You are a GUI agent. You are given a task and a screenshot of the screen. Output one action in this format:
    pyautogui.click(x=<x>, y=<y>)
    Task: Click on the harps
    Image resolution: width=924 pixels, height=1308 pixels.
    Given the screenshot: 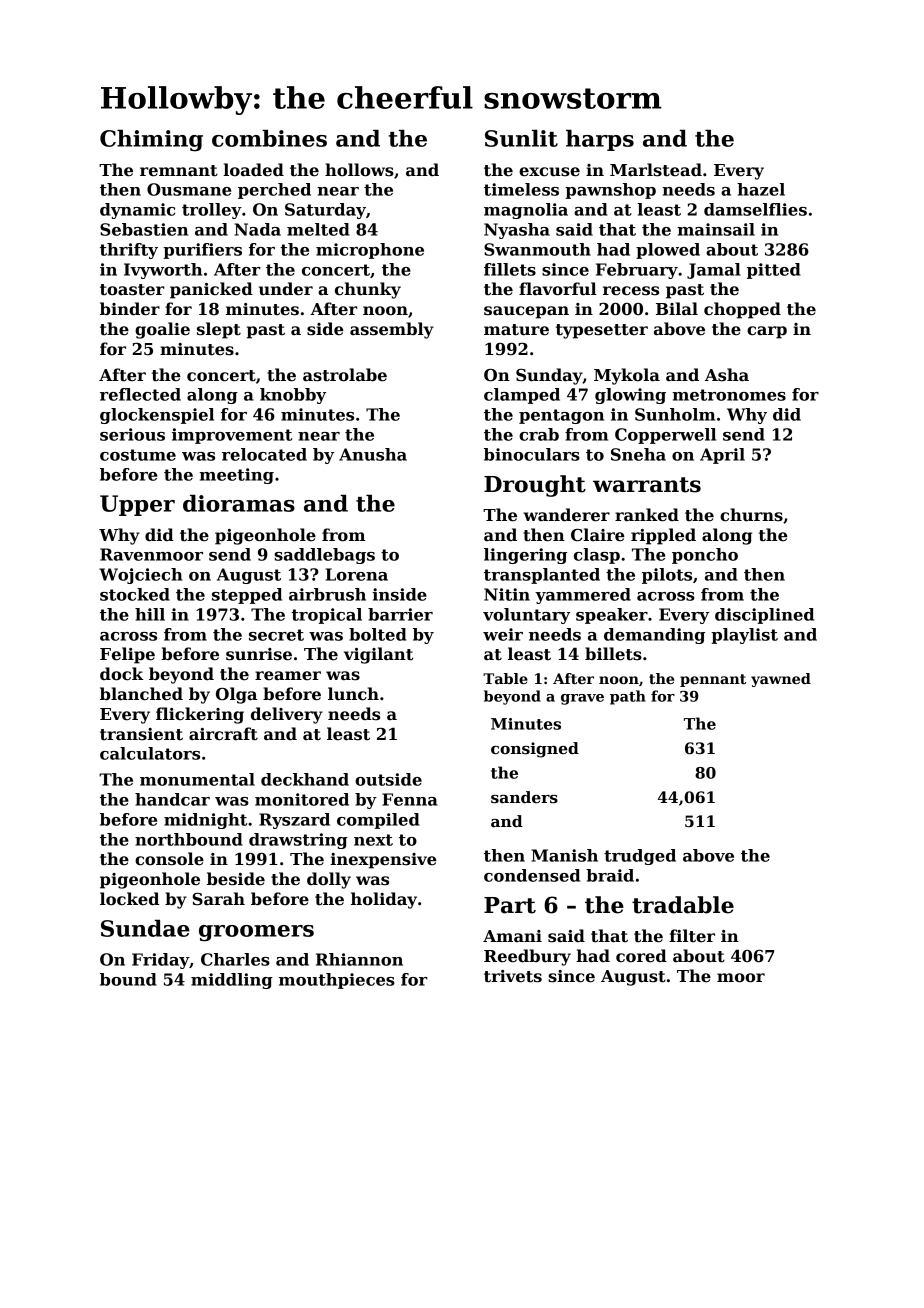 What is the action you would take?
    pyautogui.click(x=600, y=140)
